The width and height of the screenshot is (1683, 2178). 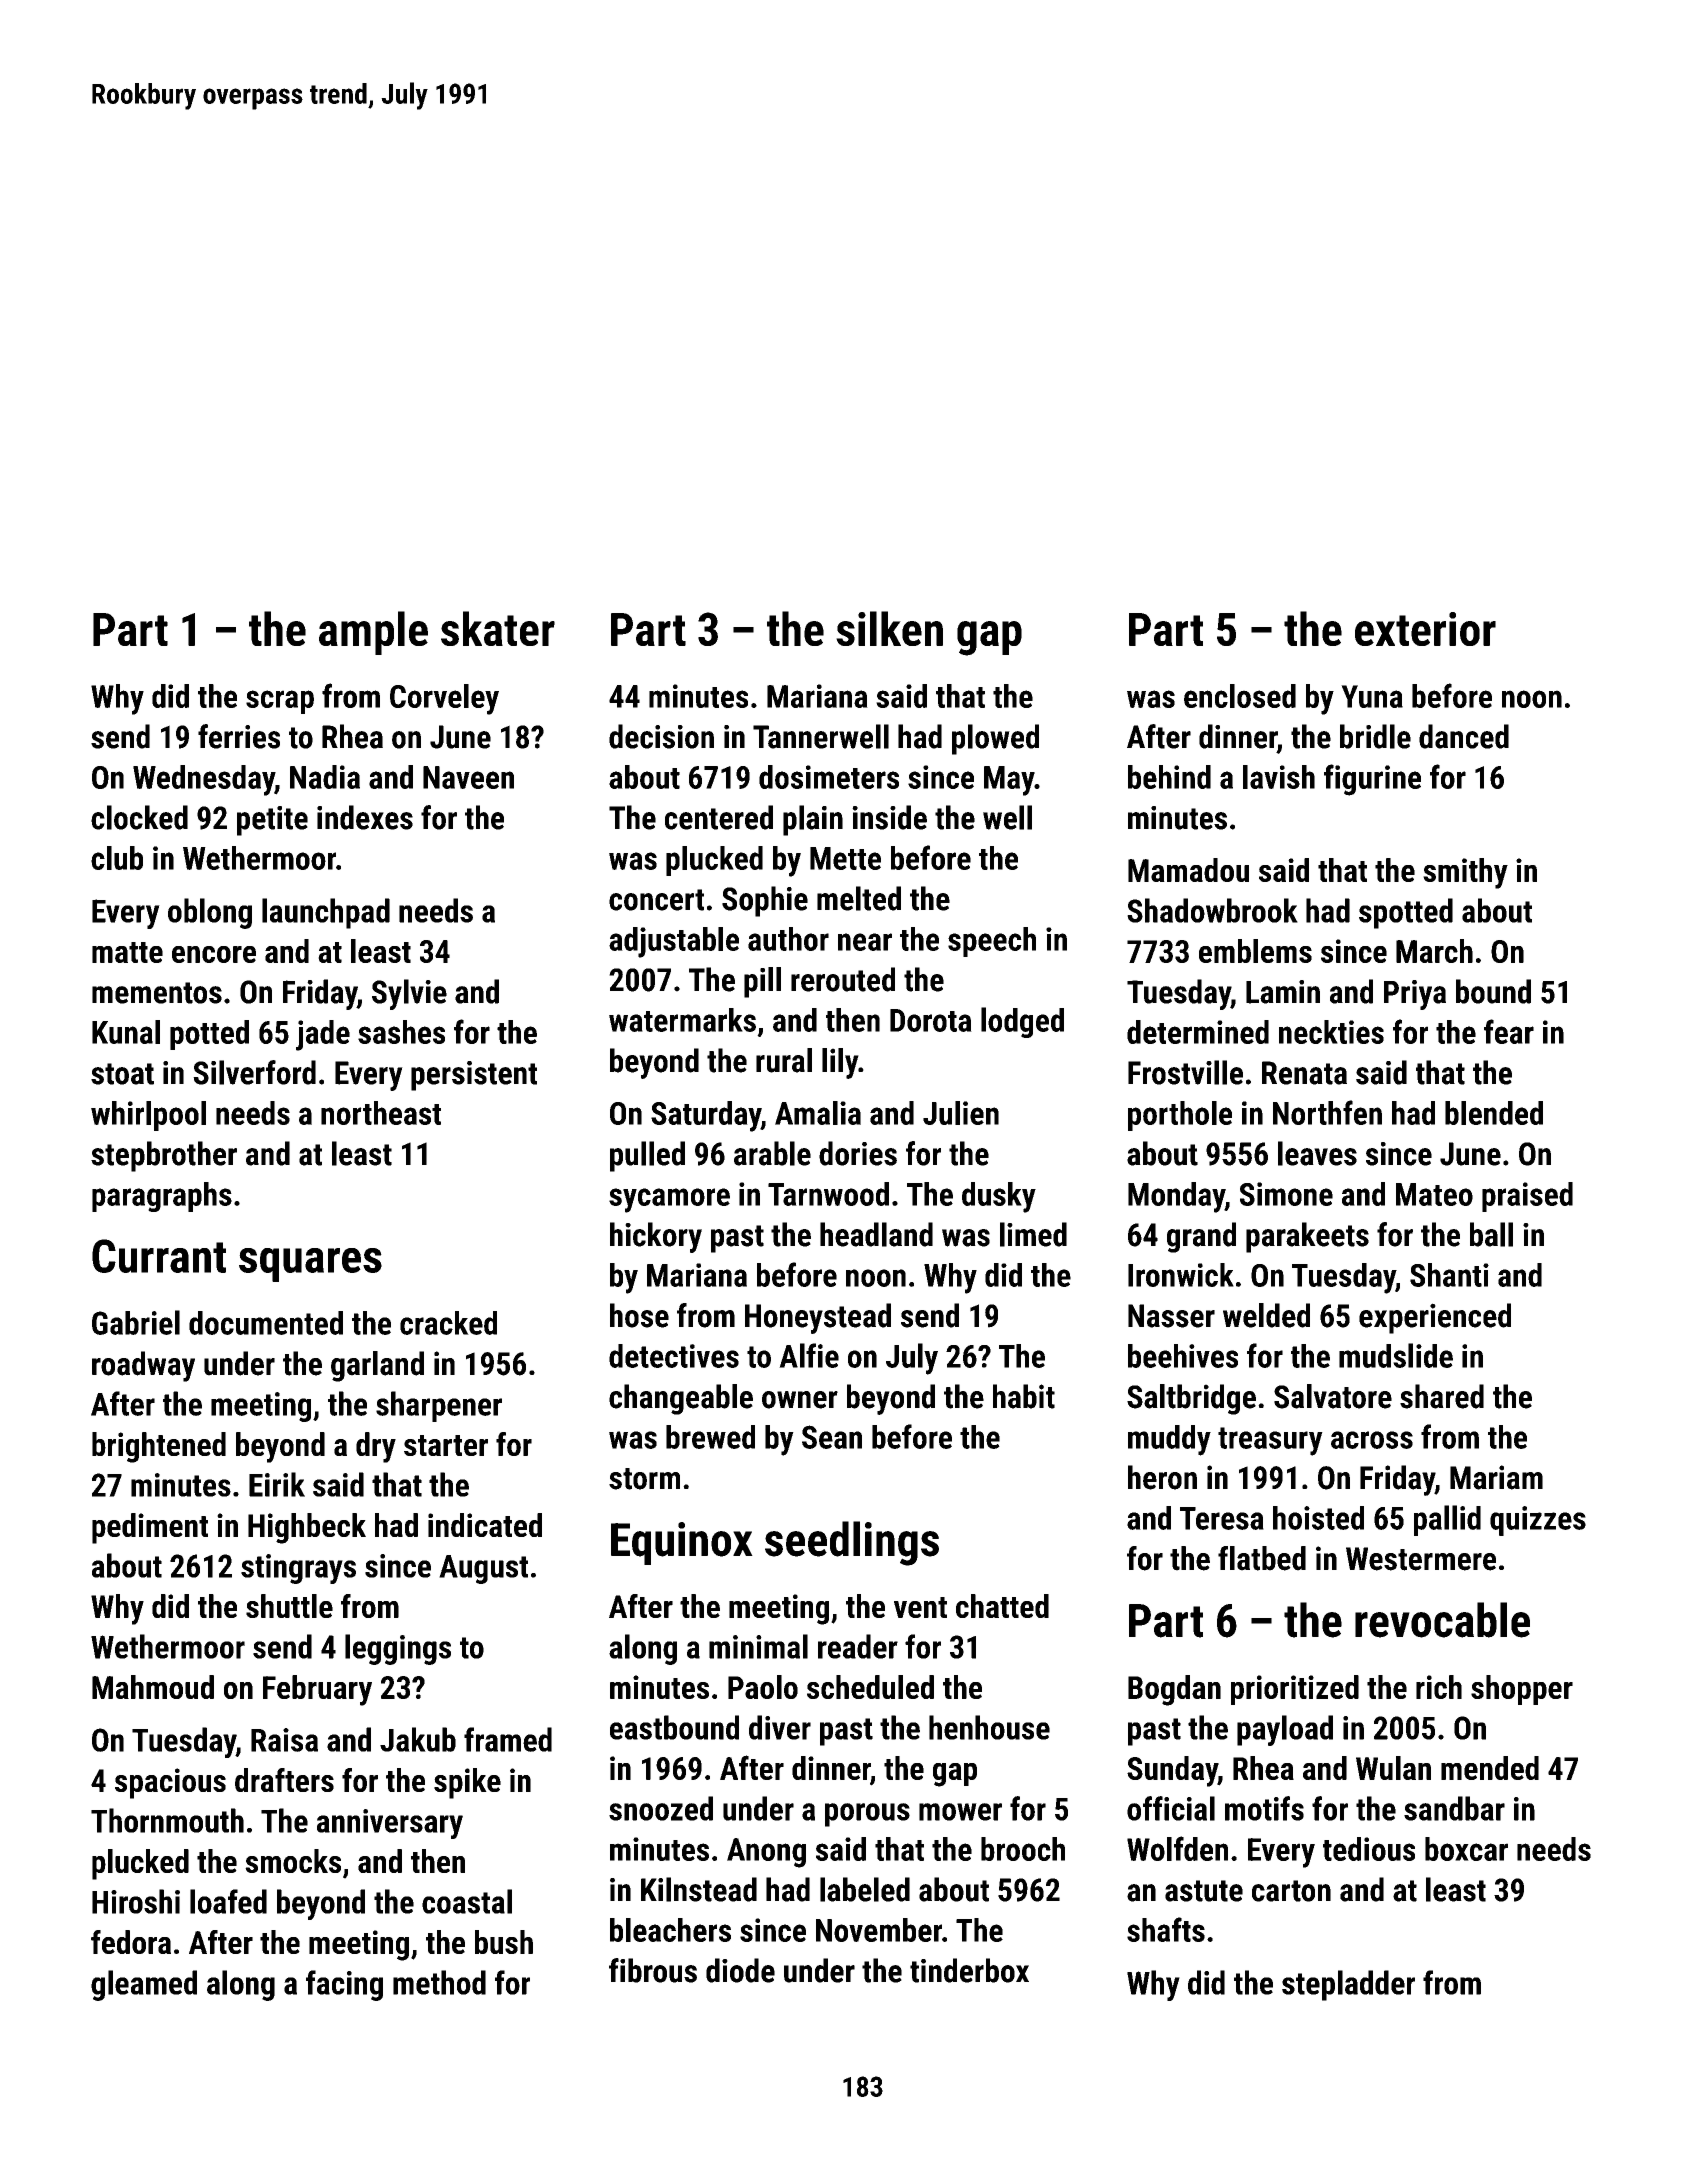 I want to click on Nasser, so click(x=1171, y=1316).
